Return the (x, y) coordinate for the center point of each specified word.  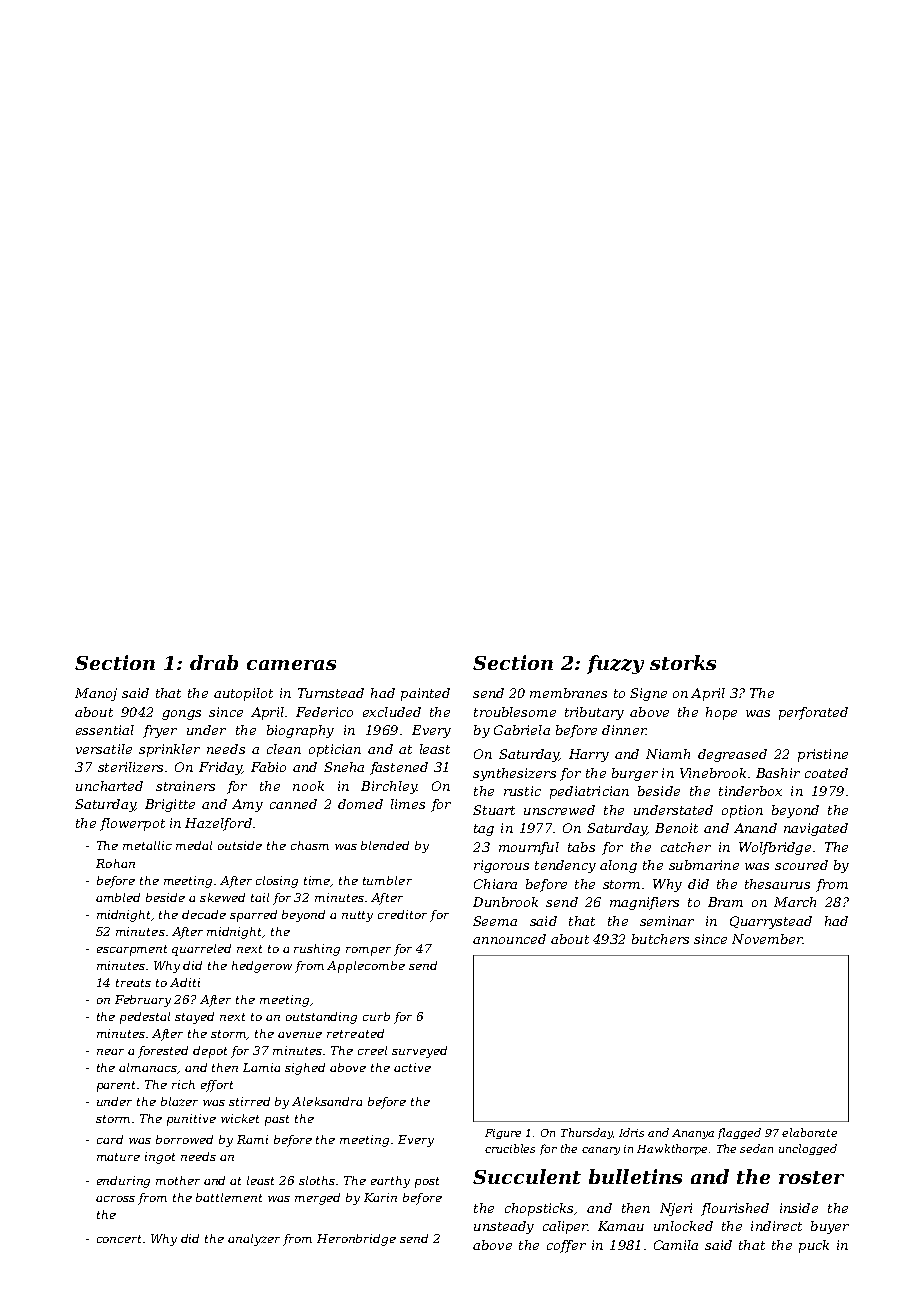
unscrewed (559, 810)
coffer (566, 1246)
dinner (624, 730)
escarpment (132, 950)
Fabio (268, 767)
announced (509, 939)
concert (119, 1239)
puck (814, 1246)
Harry (589, 755)
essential (105, 730)
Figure (503, 1134)
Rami (252, 1139)
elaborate (809, 1132)
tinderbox (750, 791)
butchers (660, 939)
